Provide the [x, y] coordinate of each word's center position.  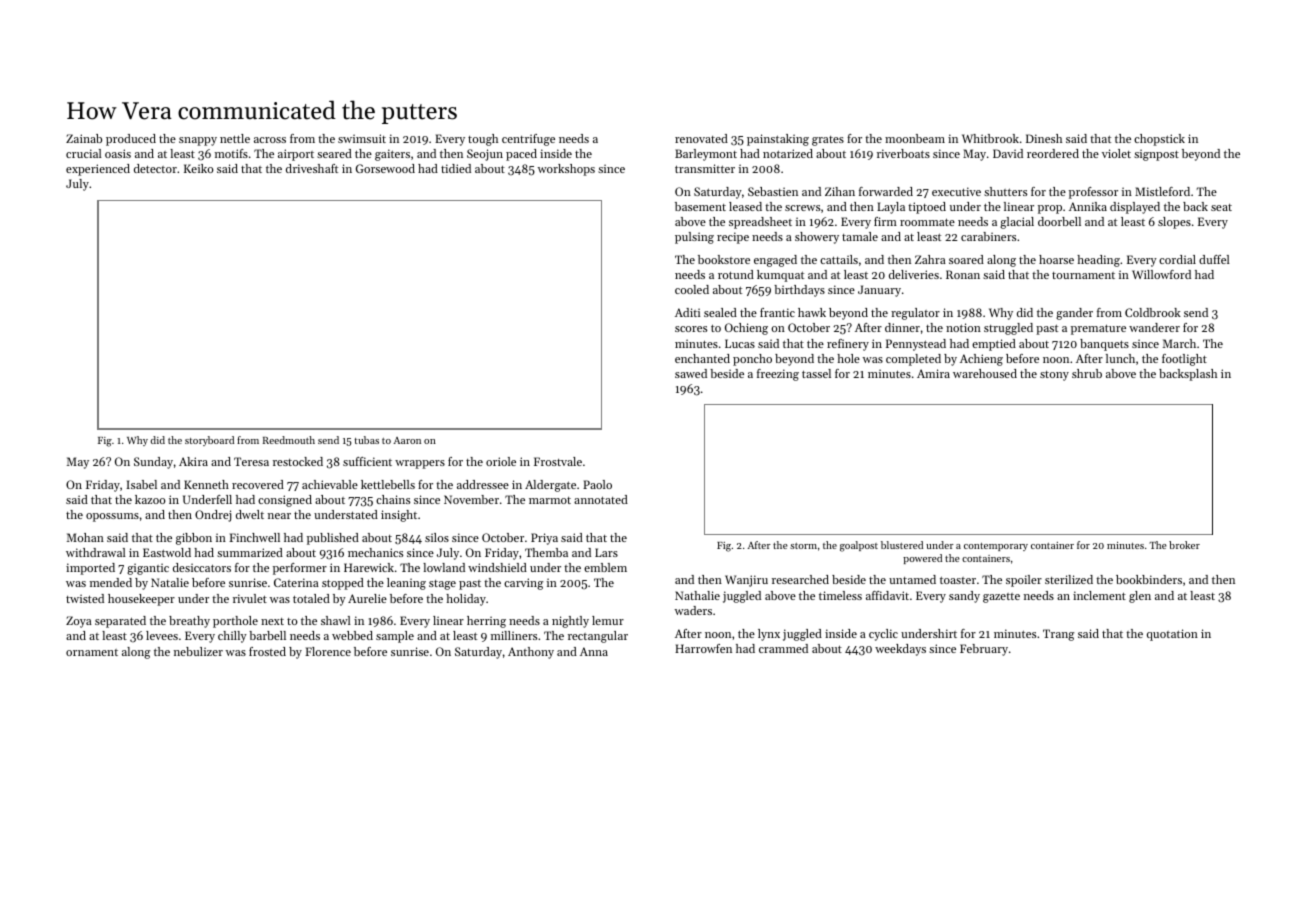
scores [691, 329]
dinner [902, 327]
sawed [691, 373]
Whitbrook [990, 138]
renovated [701, 138]
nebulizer [198, 651]
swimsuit [362, 138]
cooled [692, 289]
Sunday [153, 463]
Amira [933, 373]
